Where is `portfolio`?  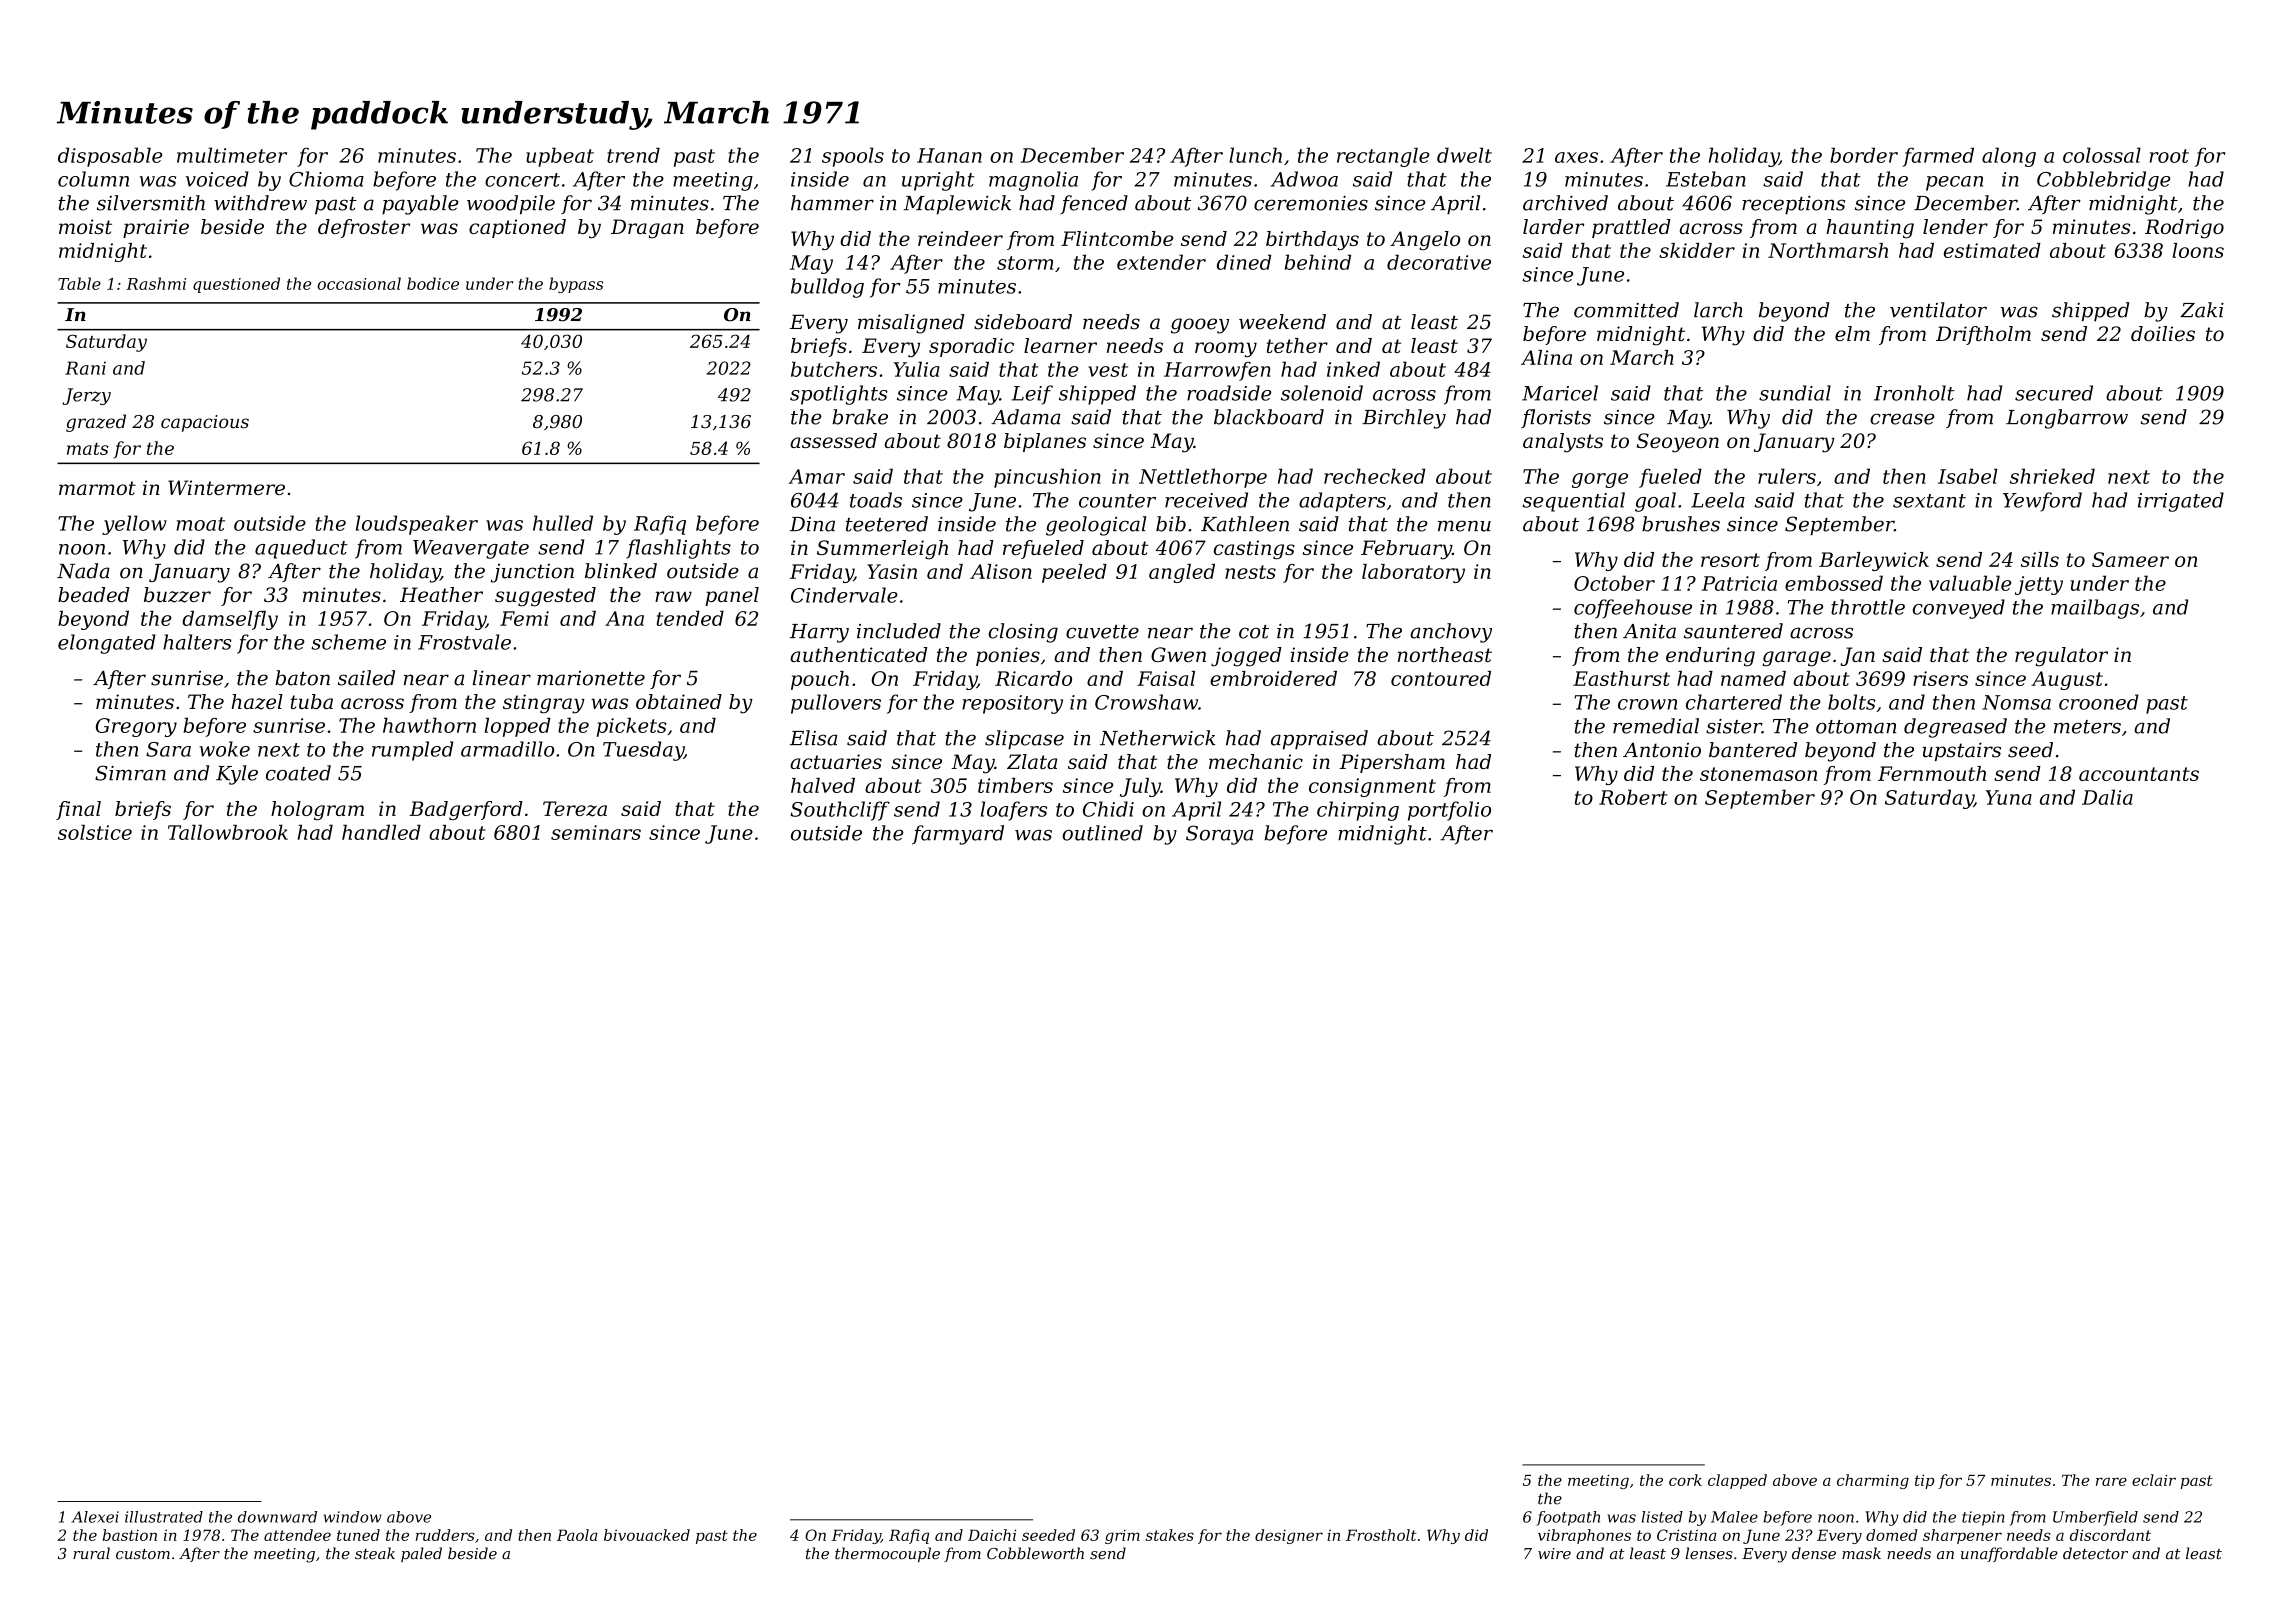
portfolio is located at coordinates (1449, 811).
